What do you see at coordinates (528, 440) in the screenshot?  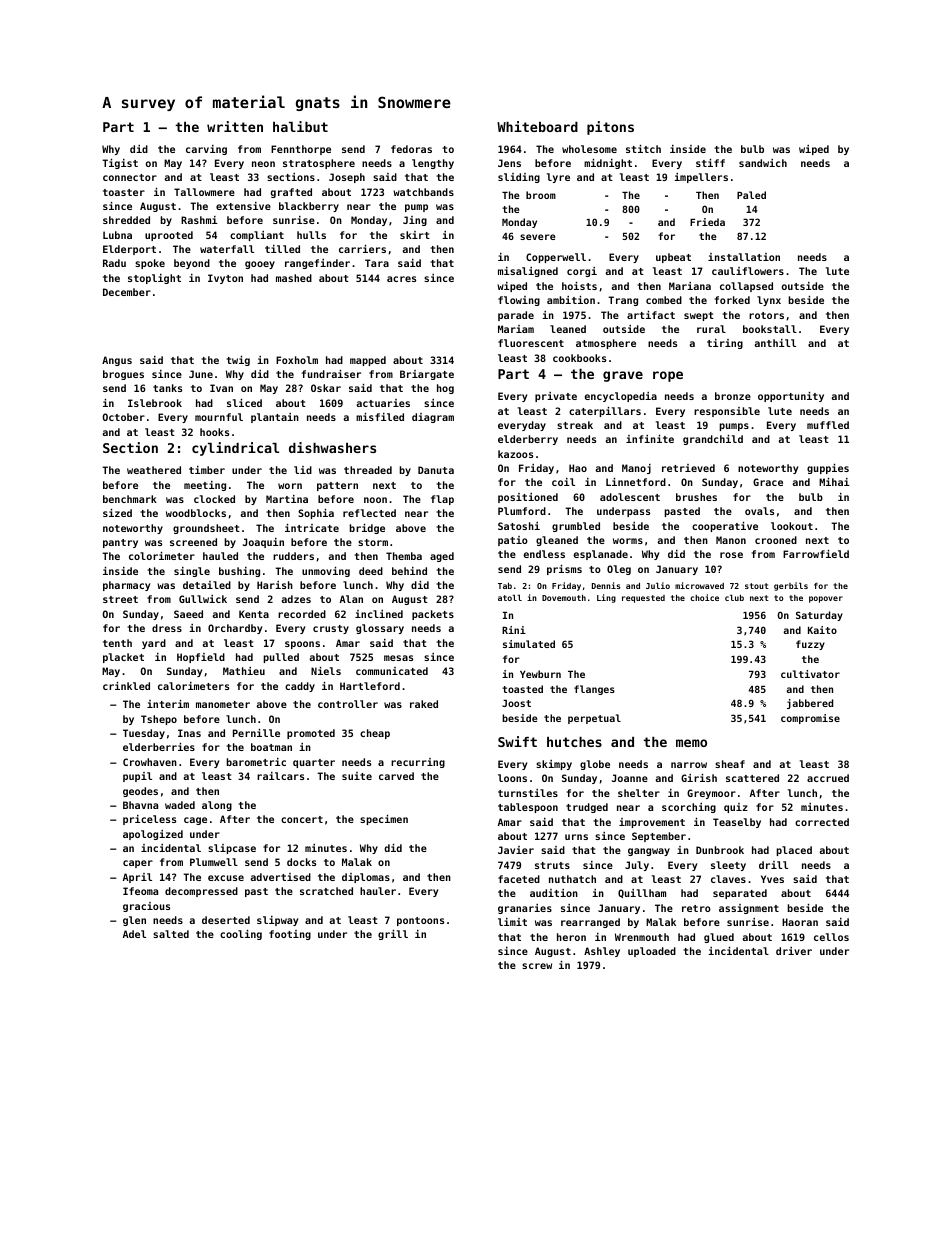 I see `elderberry` at bounding box center [528, 440].
